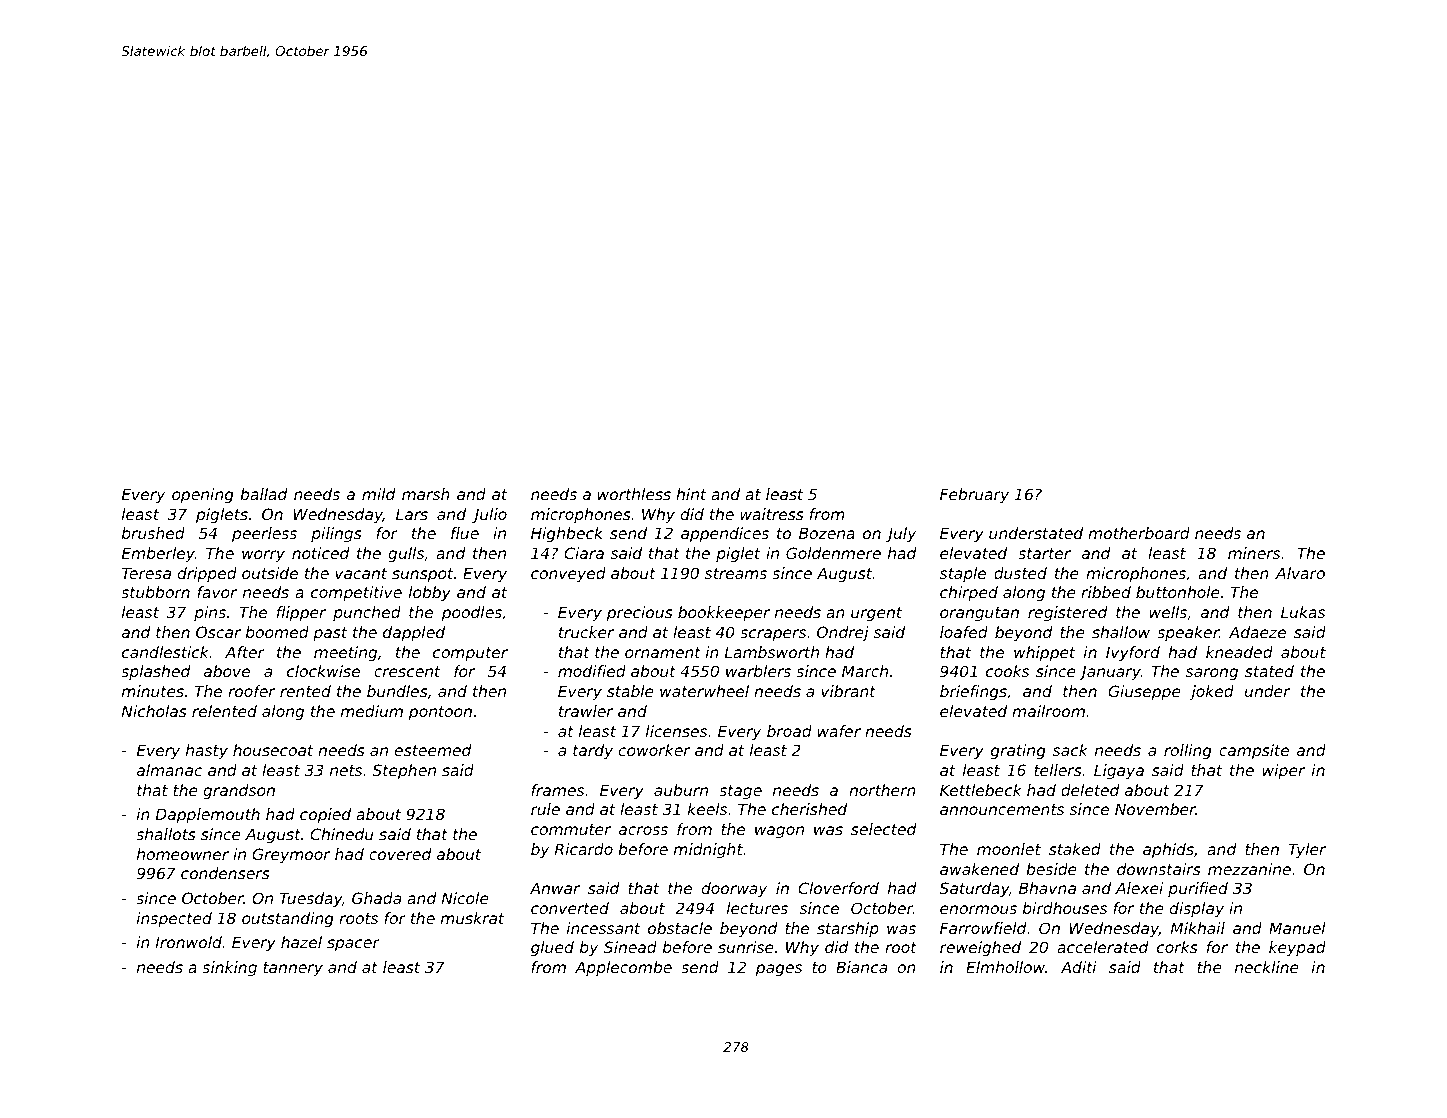 This document has height=1118, width=1447. I want to click on ballad, so click(264, 494).
